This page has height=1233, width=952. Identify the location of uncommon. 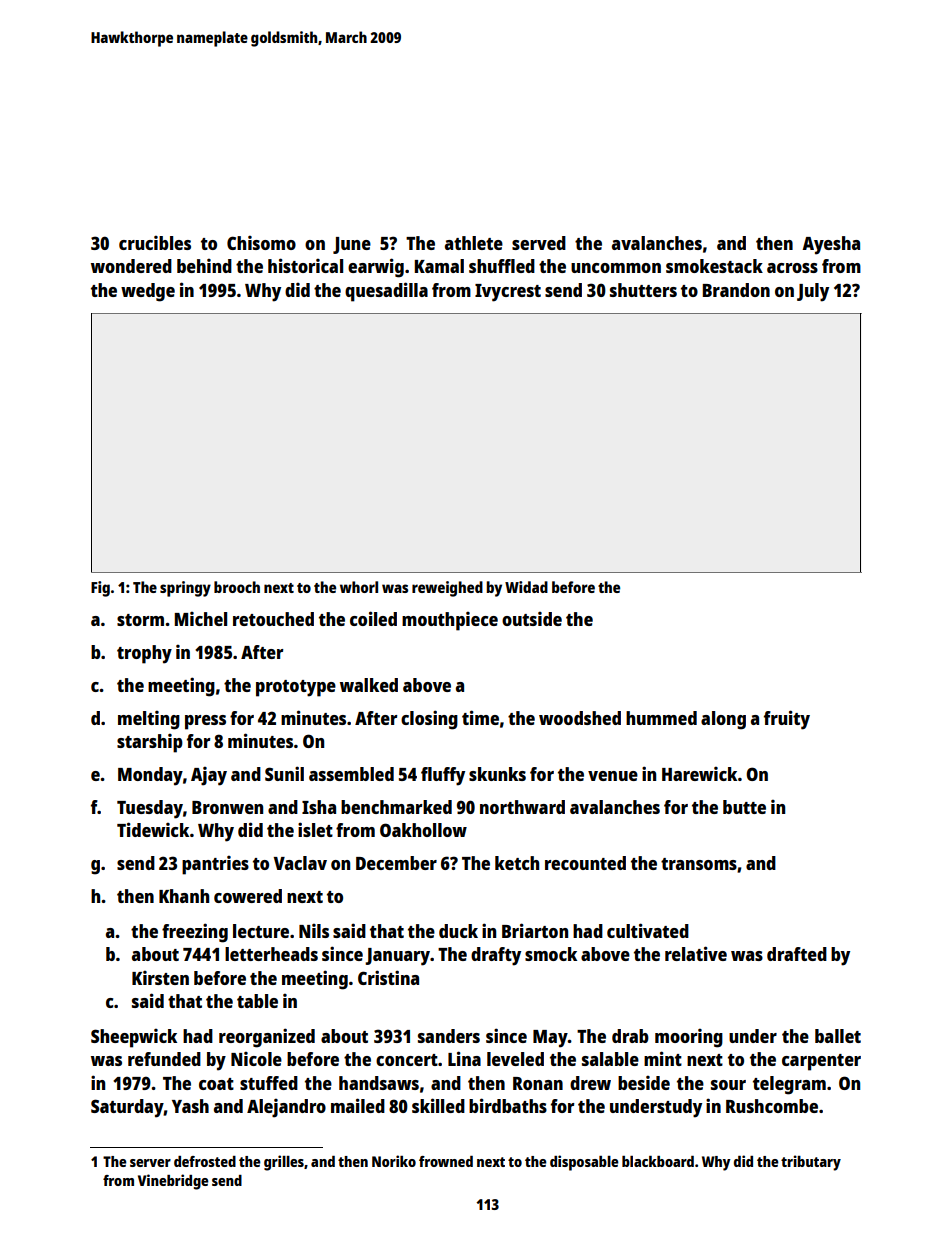
(616, 268).
